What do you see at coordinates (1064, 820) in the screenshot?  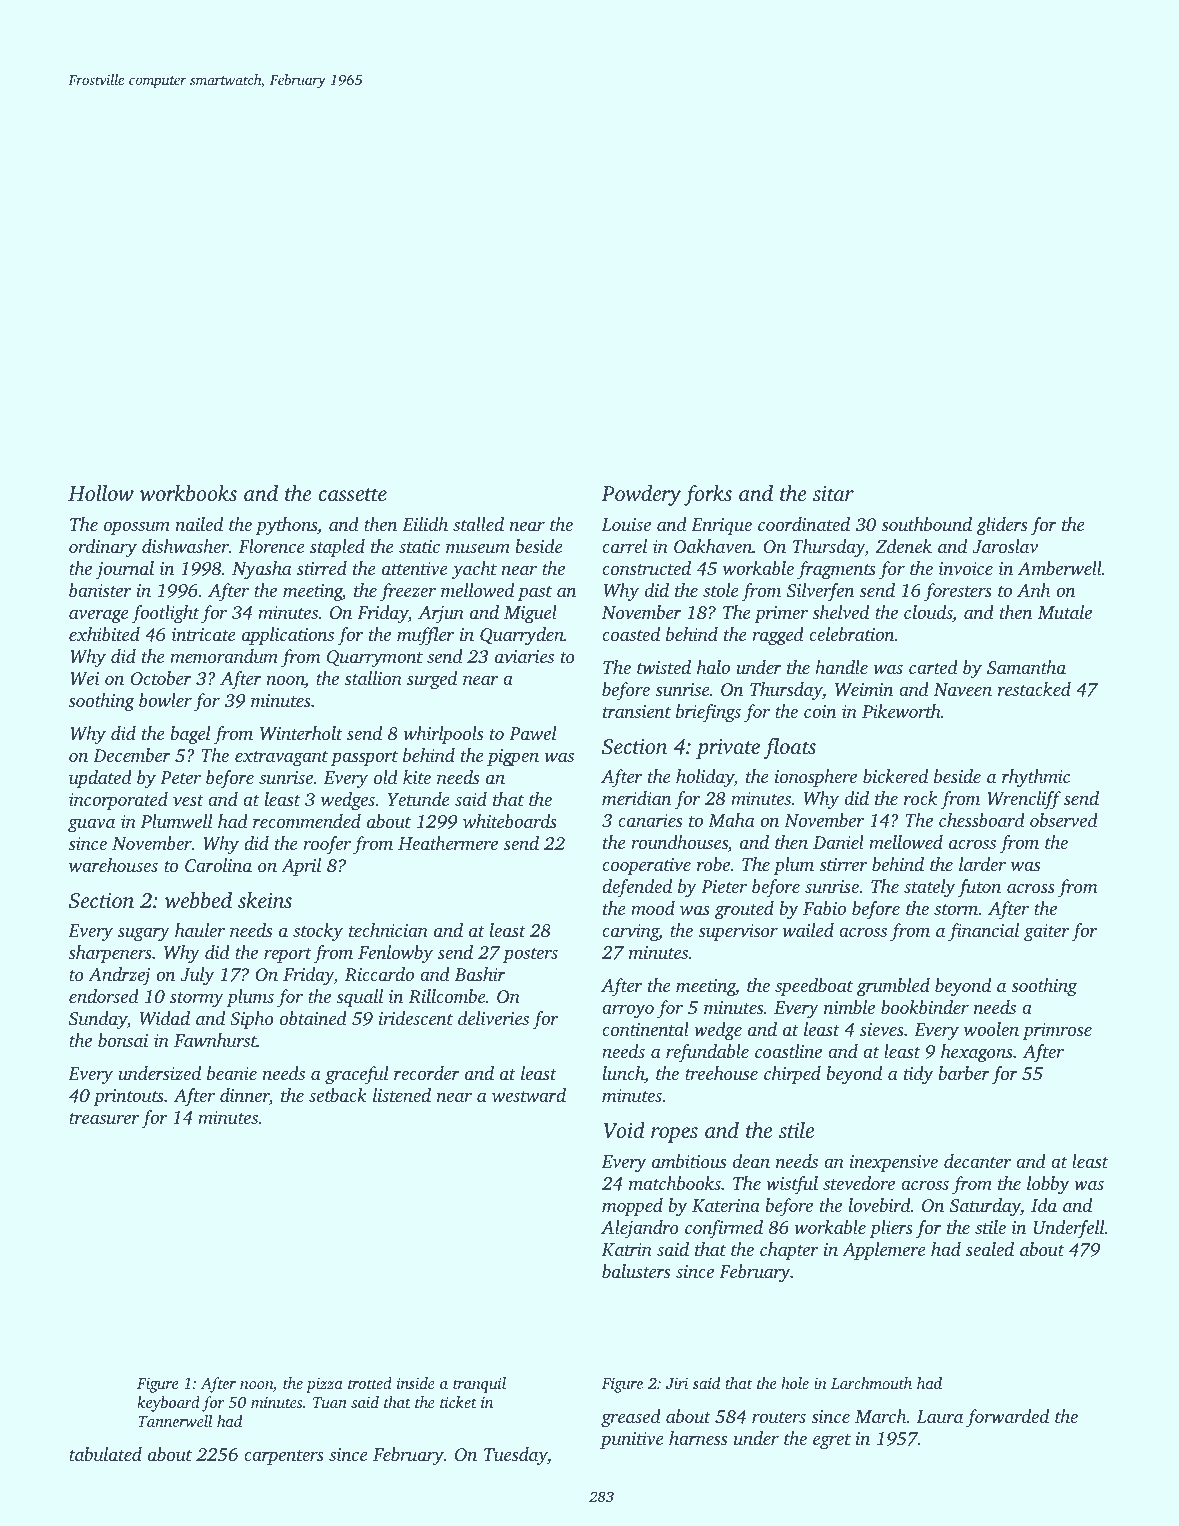 I see `observed` at bounding box center [1064, 820].
